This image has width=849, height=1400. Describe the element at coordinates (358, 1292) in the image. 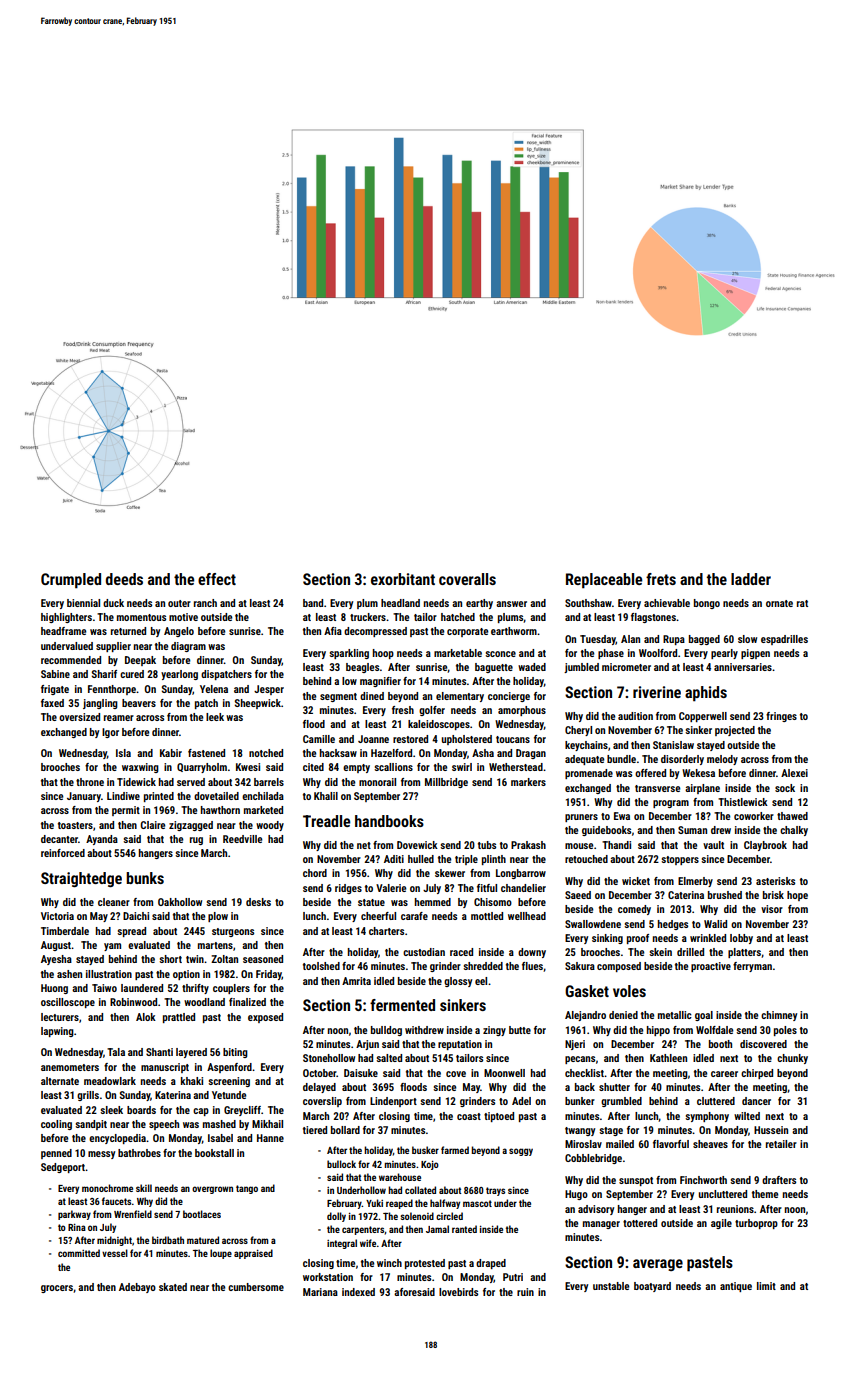

I see `indexed` at that location.
